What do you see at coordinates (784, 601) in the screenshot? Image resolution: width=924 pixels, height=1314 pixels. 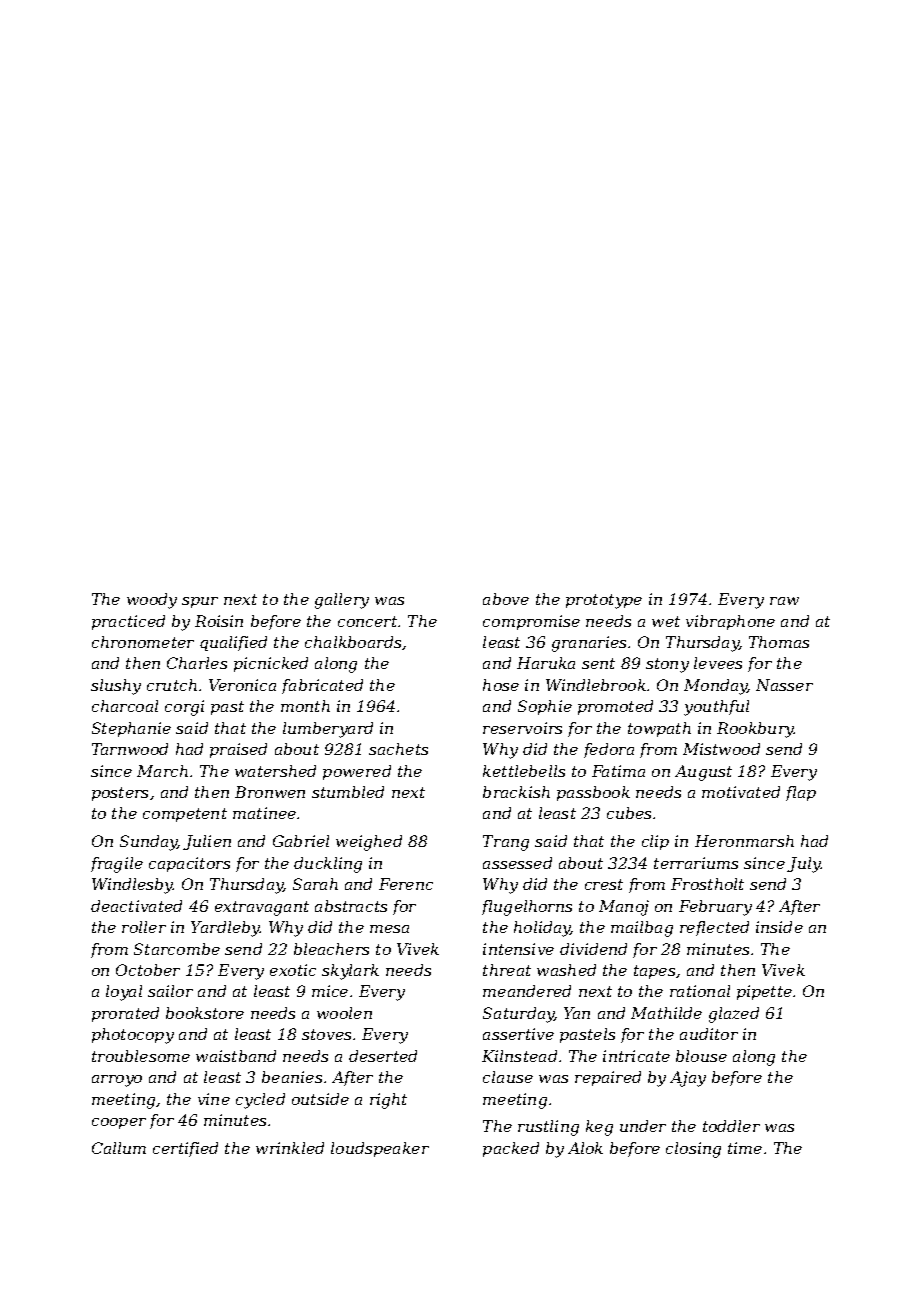 I see `raw` at bounding box center [784, 601].
